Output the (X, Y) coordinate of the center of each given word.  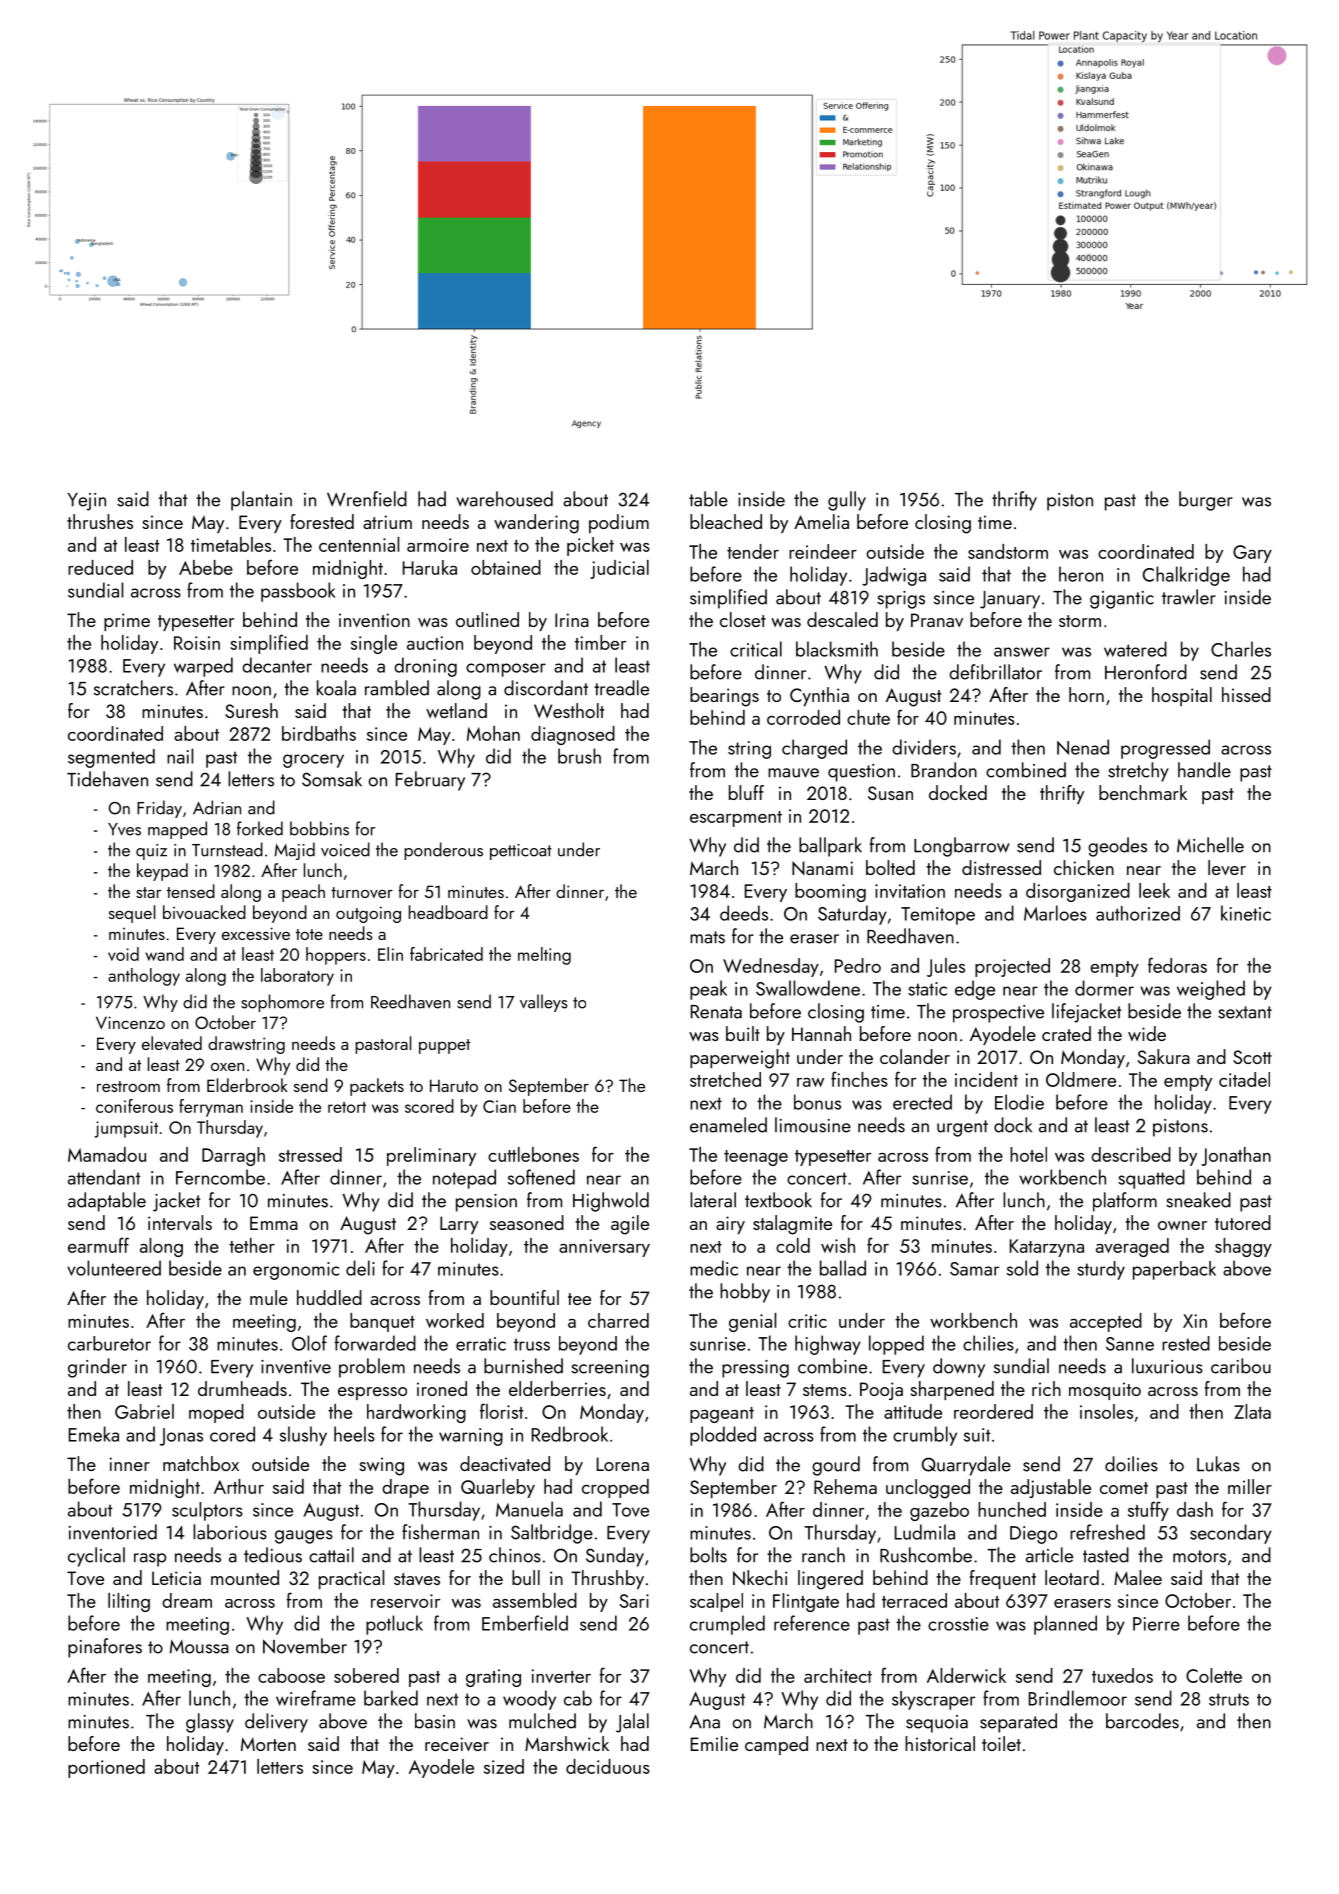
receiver (457, 1744)
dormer (1104, 988)
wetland (456, 710)
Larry (459, 1225)
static (927, 989)
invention (374, 620)
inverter (561, 1676)
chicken (1084, 867)
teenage (756, 1158)
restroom (128, 1086)
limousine (813, 1125)
